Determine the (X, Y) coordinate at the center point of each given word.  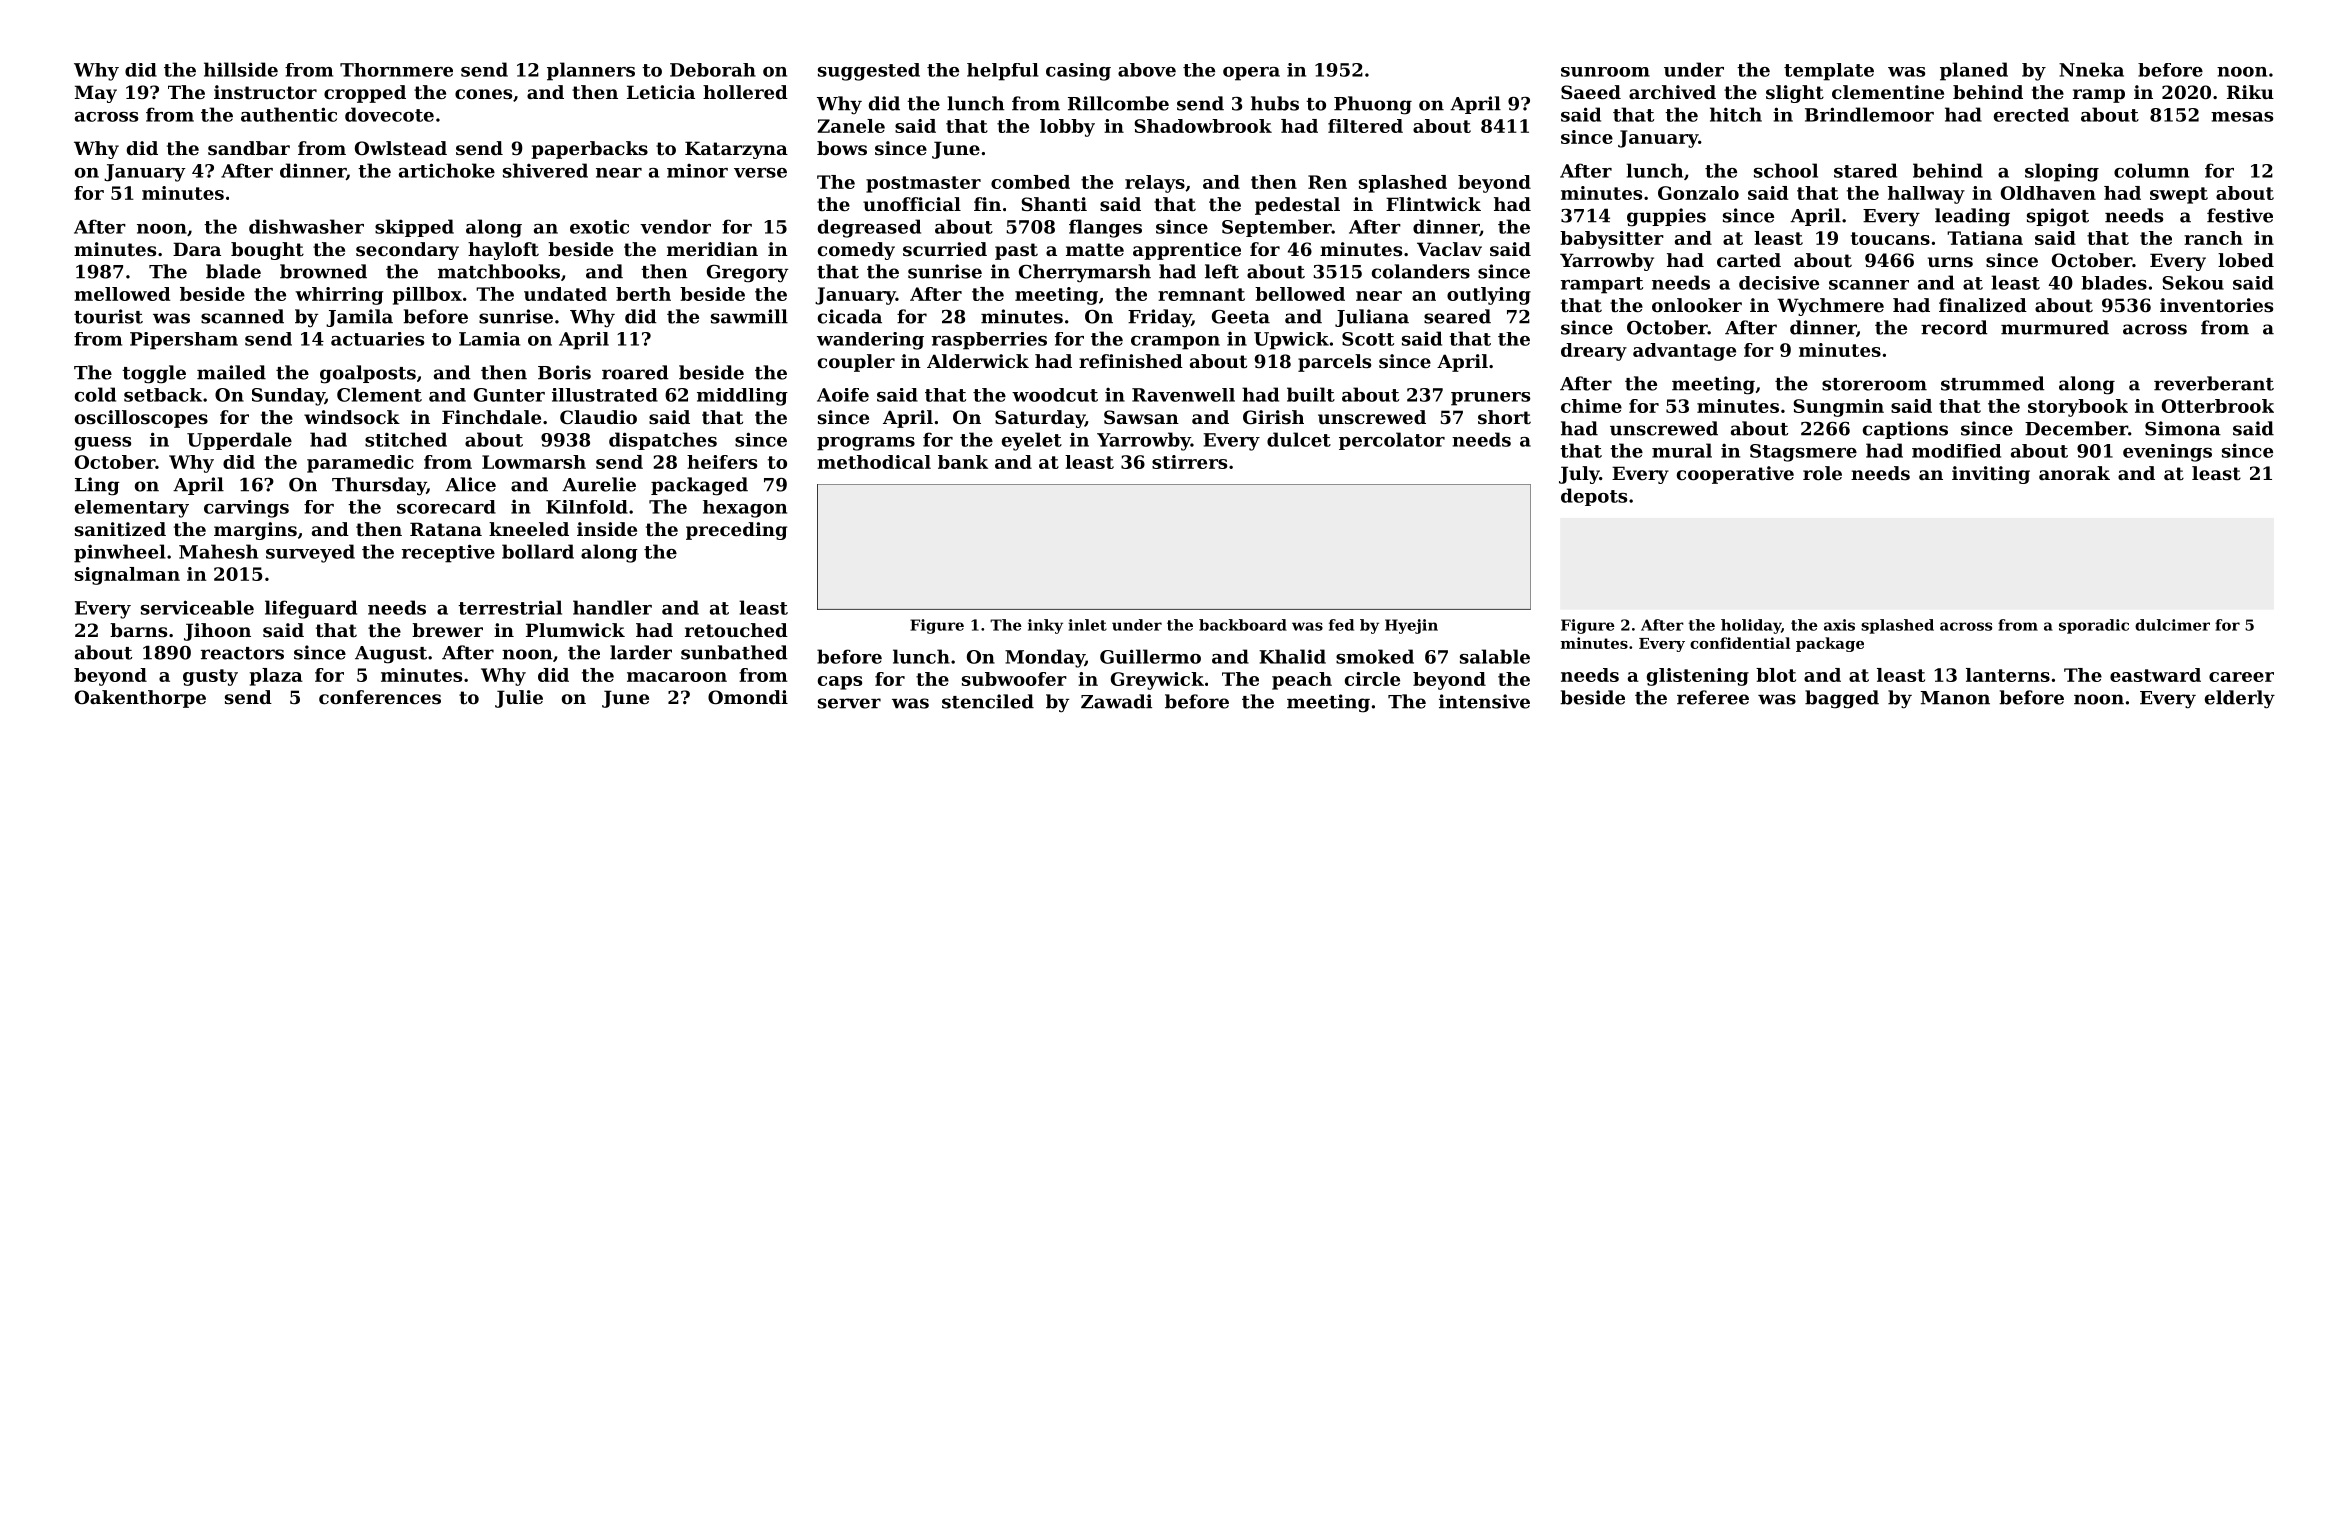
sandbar (249, 148)
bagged (1842, 699)
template (1829, 72)
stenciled (988, 701)
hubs (1275, 103)
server (849, 703)
